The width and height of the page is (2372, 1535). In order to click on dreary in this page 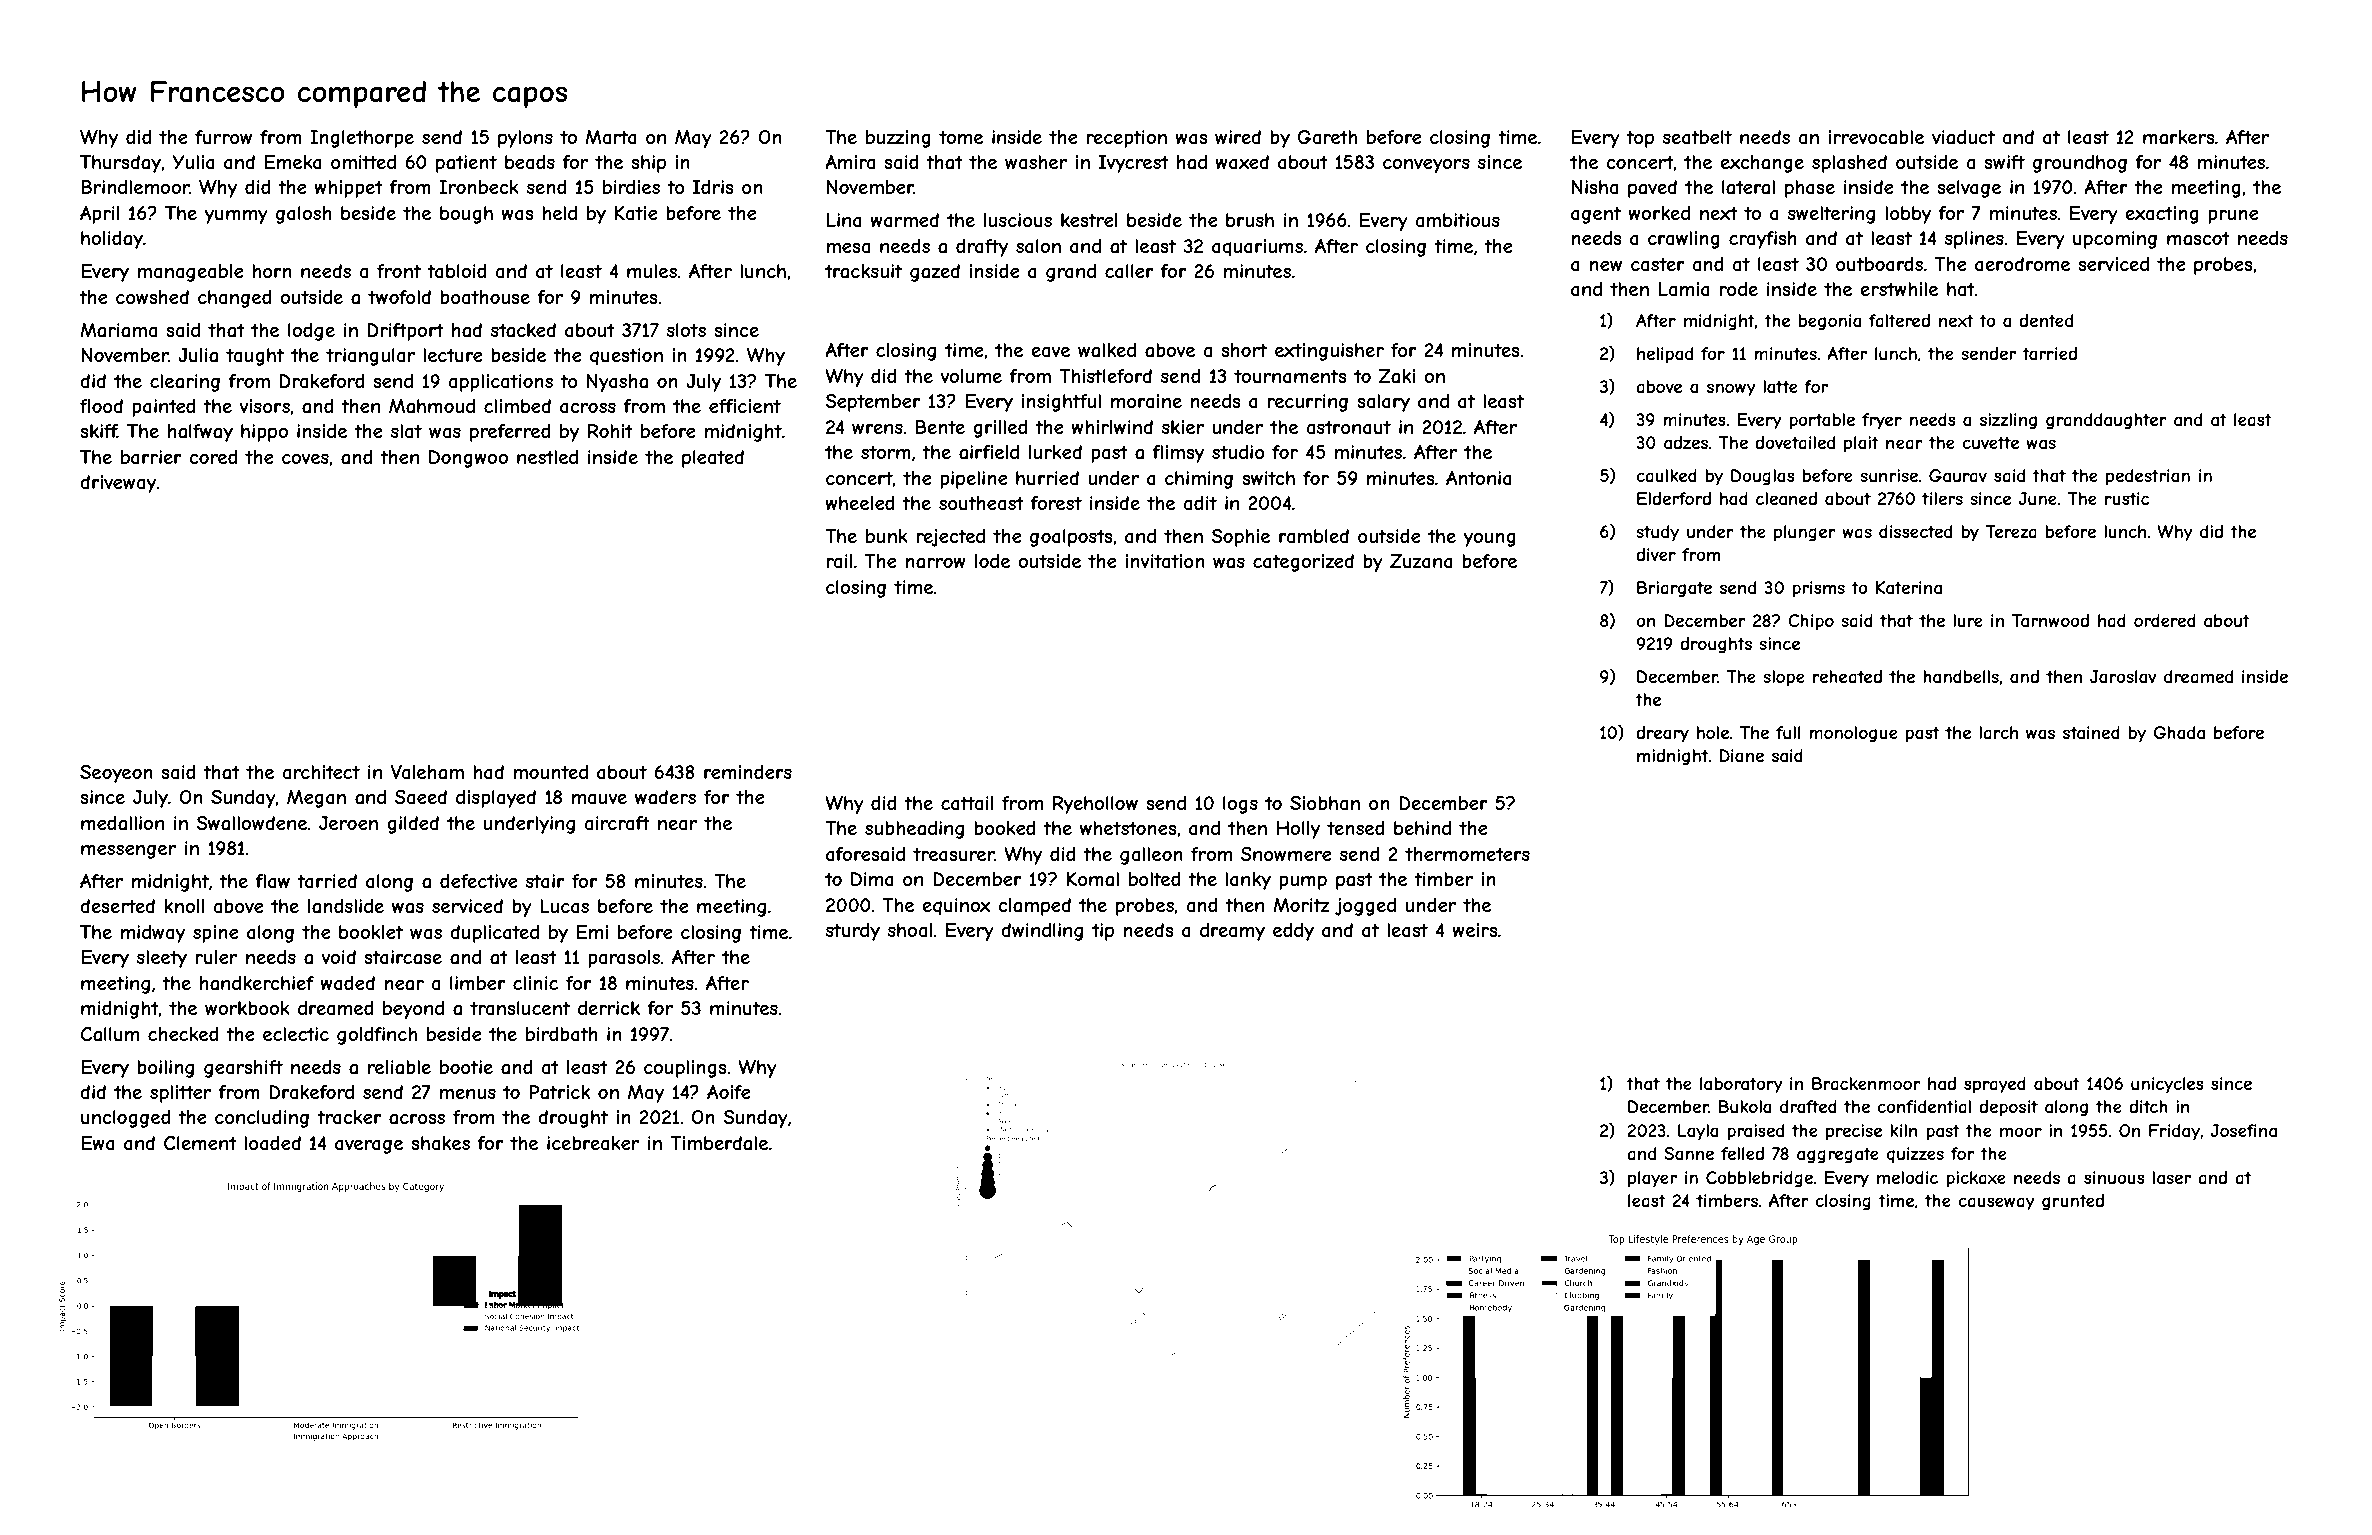, I will do `click(1662, 734)`.
